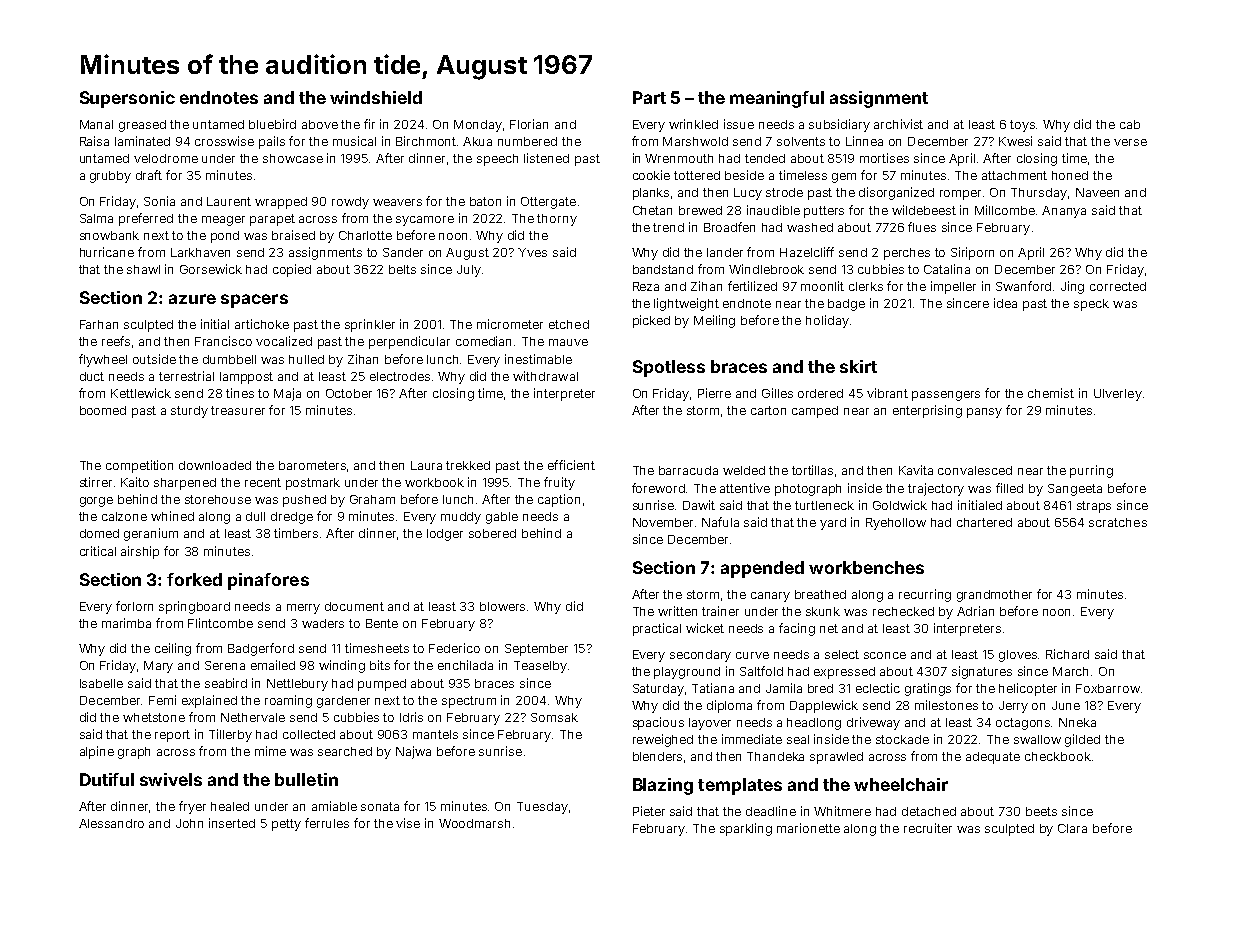  I want to click on lodger, so click(445, 535).
